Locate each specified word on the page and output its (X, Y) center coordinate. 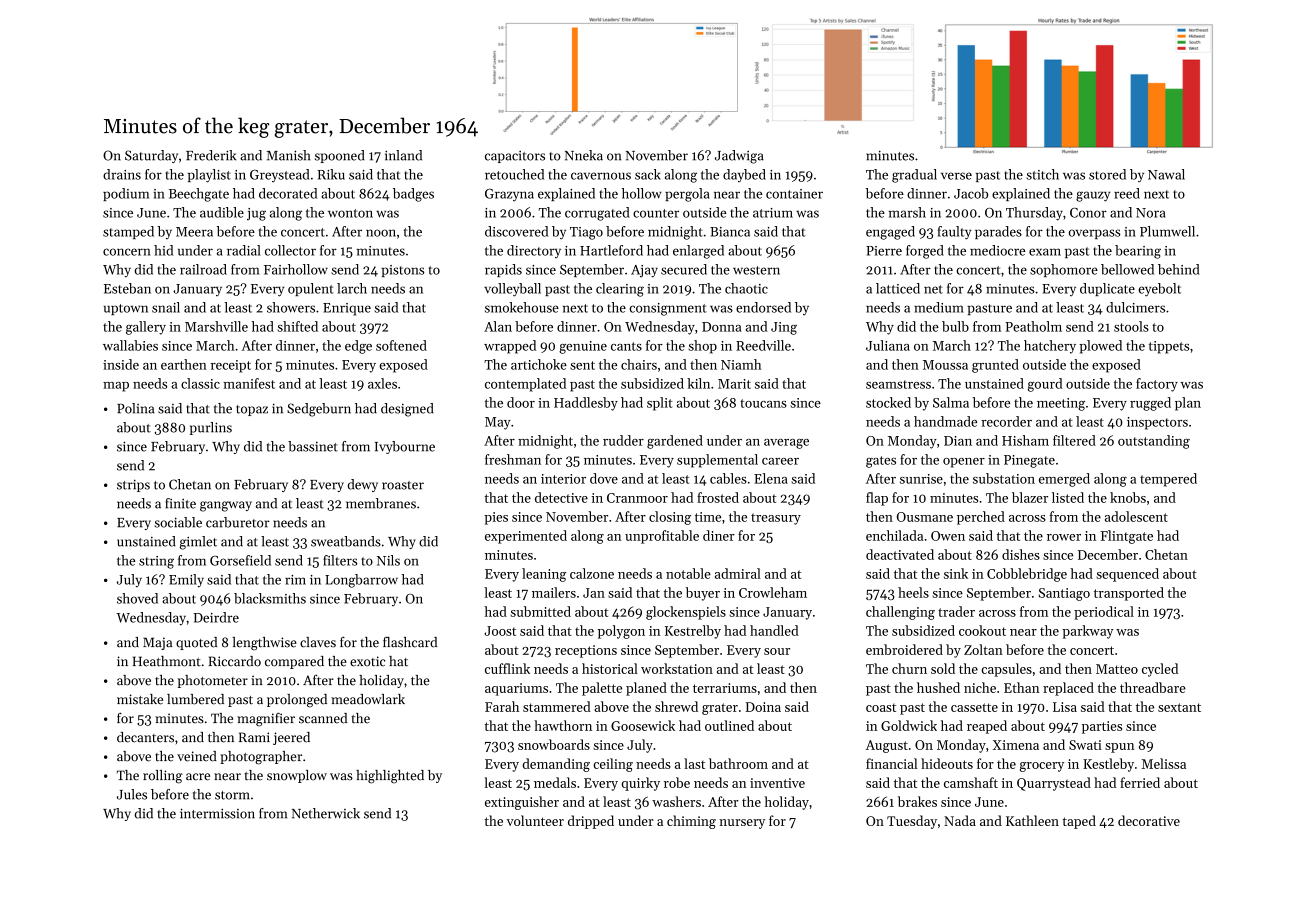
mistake (140, 699)
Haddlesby (586, 404)
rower (1064, 537)
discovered (516, 231)
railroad (203, 269)
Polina (135, 408)
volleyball (512, 290)
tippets (1169, 347)
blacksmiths (270, 598)
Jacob (971, 193)
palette (602, 689)
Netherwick (326, 813)
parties (1102, 727)
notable (688, 573)
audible (222, 212)
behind (1178, 269)
